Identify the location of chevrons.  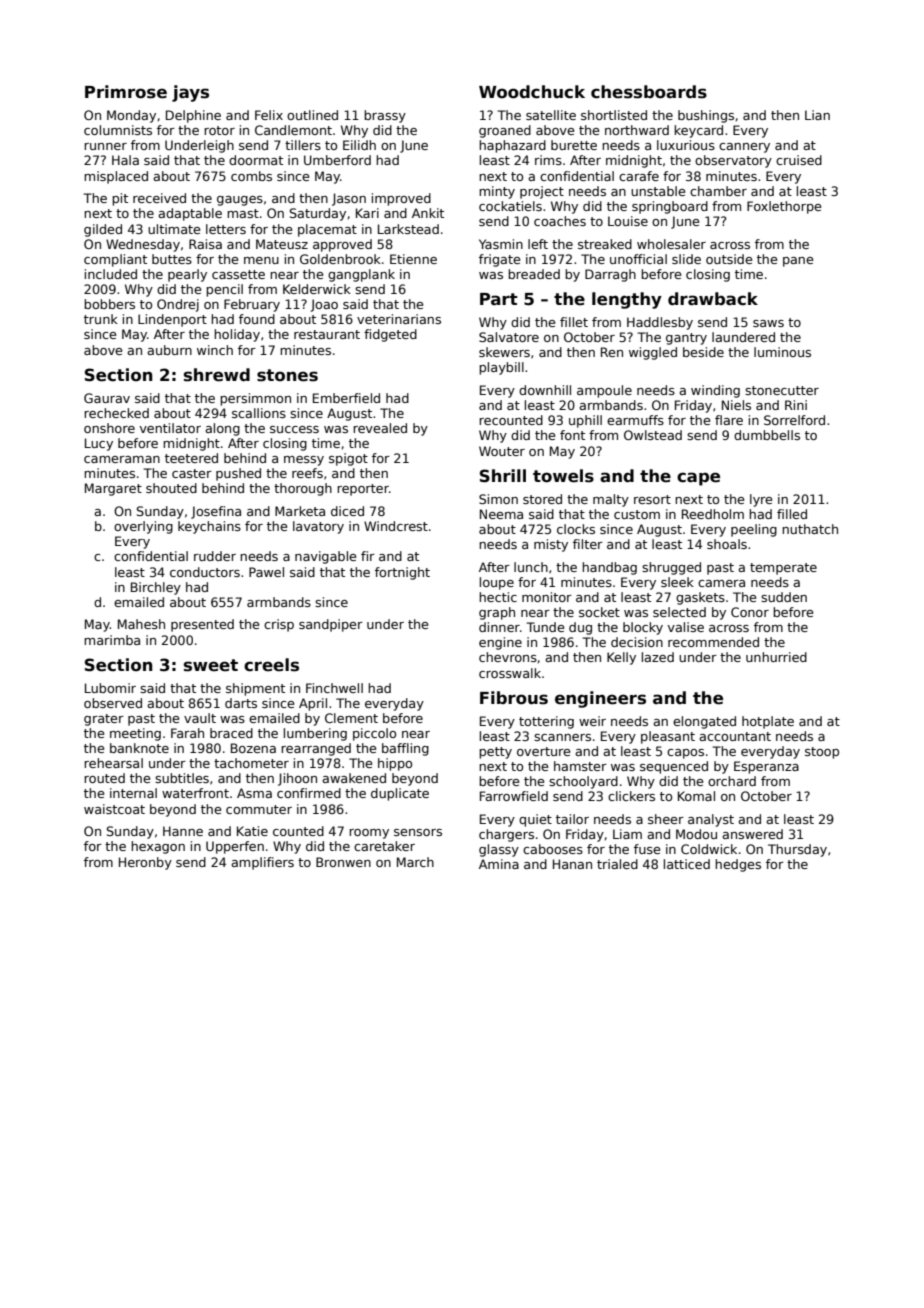
(508, 657).
